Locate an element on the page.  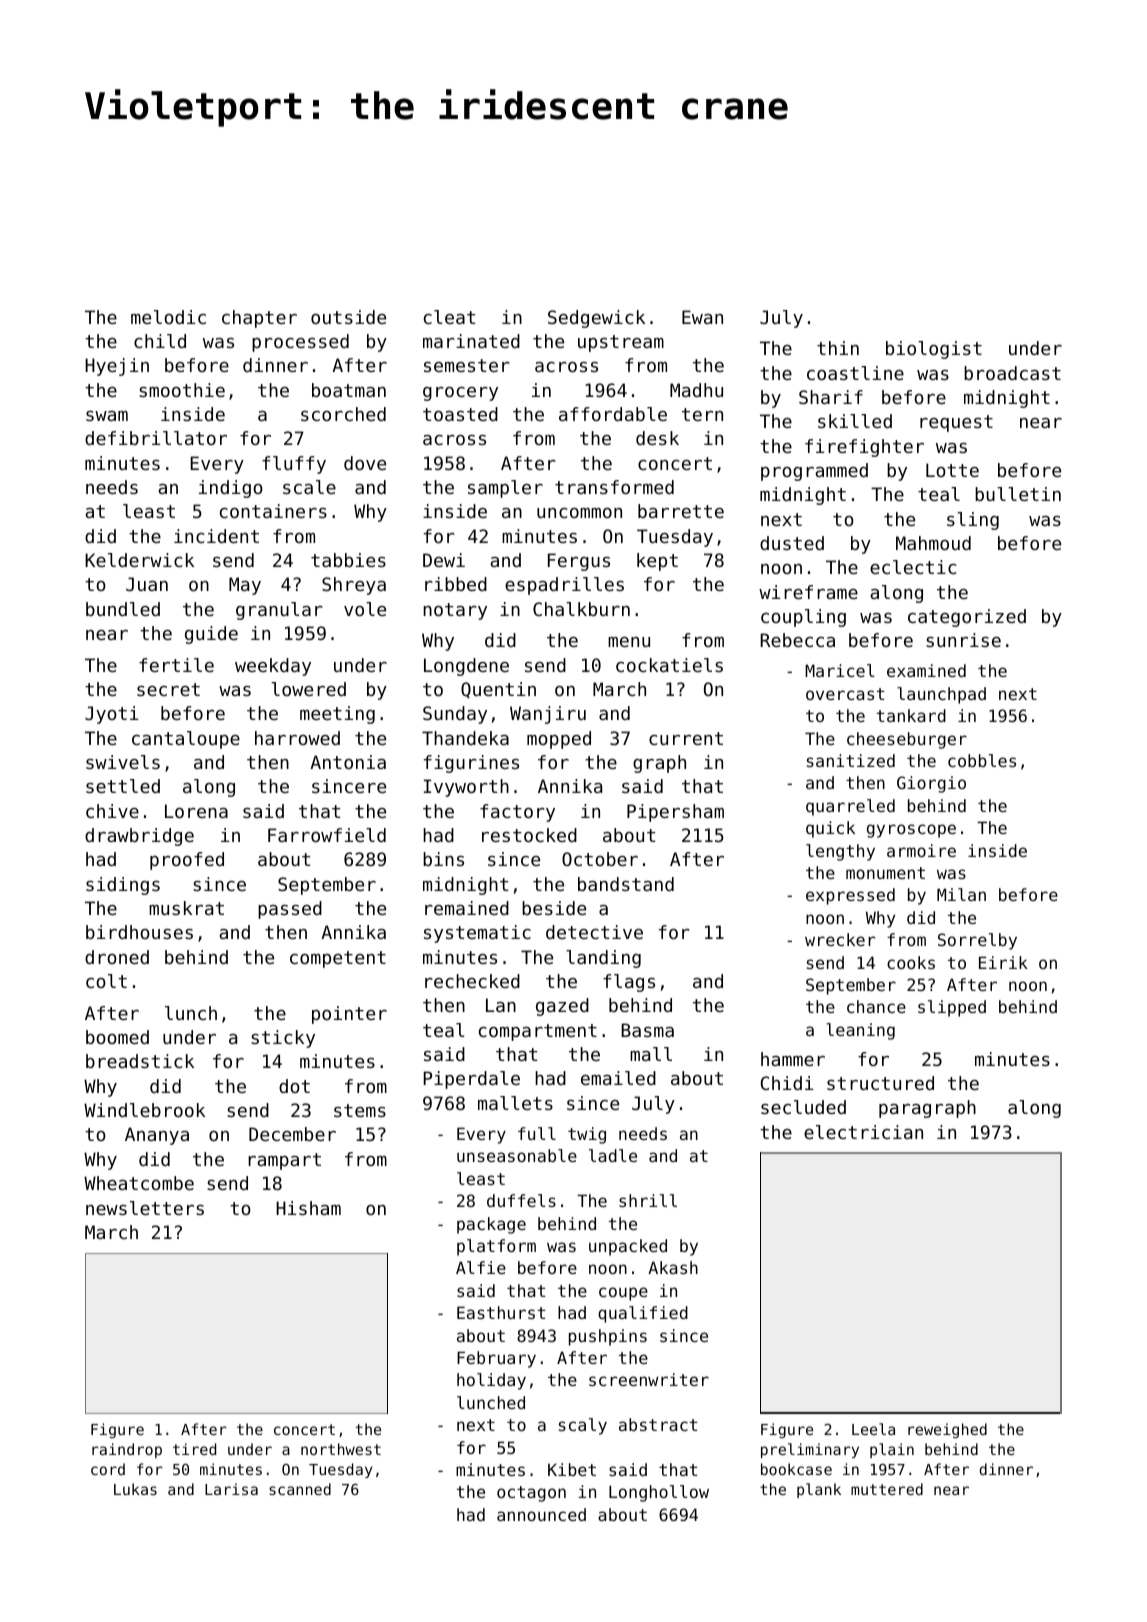
December is located at coordinates (292, 1134).
